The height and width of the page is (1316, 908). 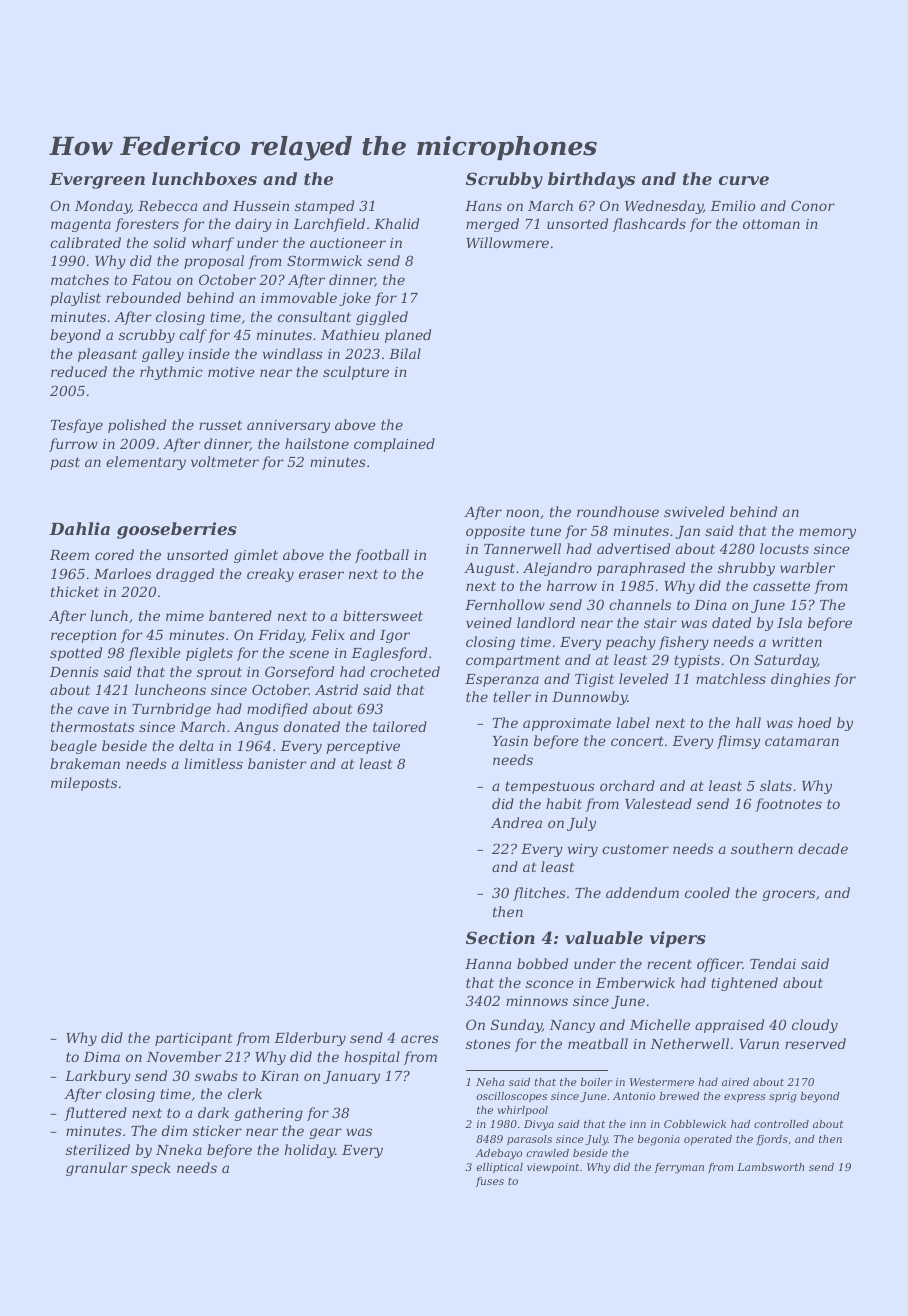 What do you see at coordinates (797, 642) in the page?
I see `written` at bounding box center [797, 642].
